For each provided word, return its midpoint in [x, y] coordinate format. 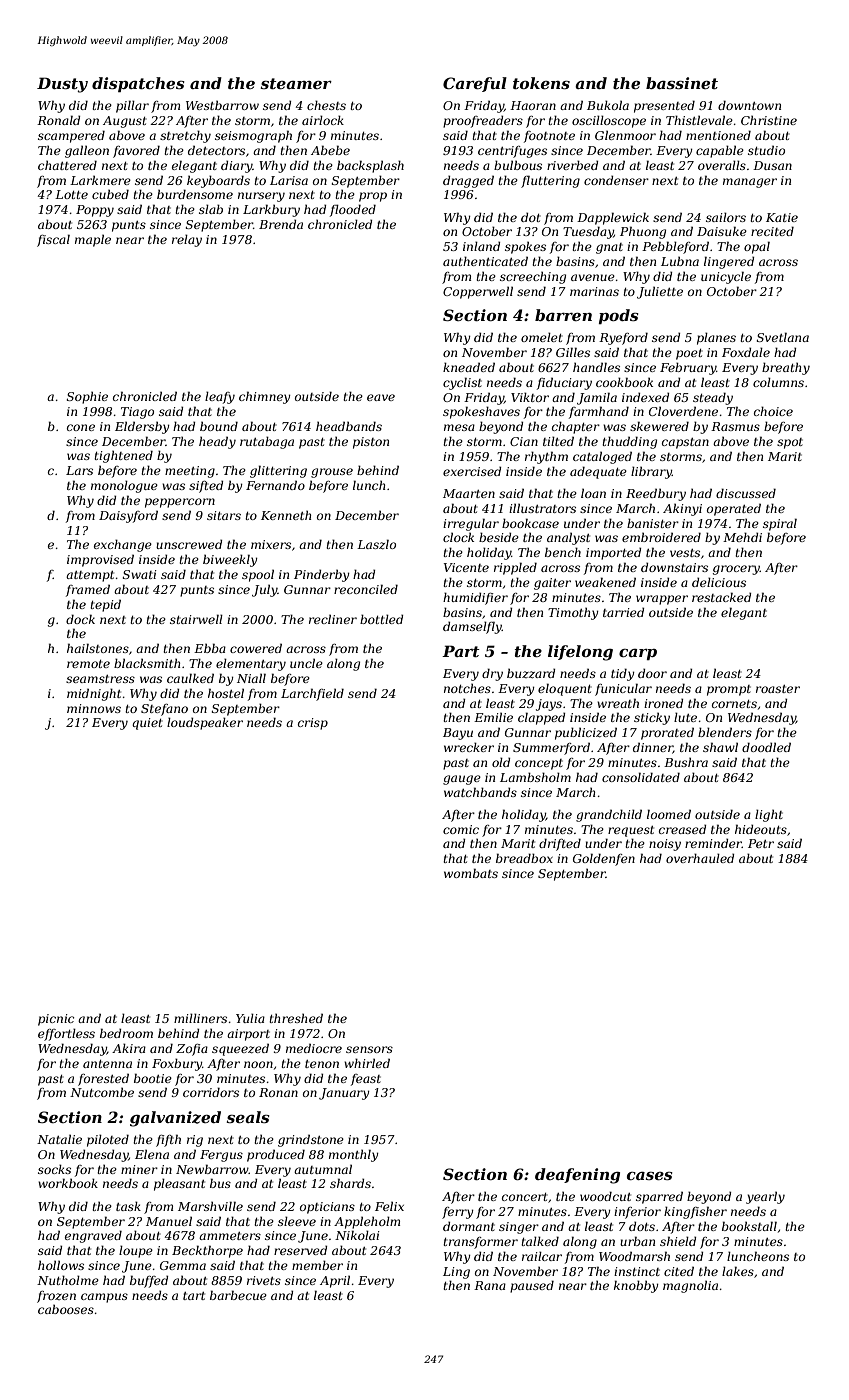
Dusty [62, 85]
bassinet [682, 83]
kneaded [469, 367]
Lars [79, 470]
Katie [782, 217]
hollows [61, 1265]
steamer [296, 83]
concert [525, 1197]
